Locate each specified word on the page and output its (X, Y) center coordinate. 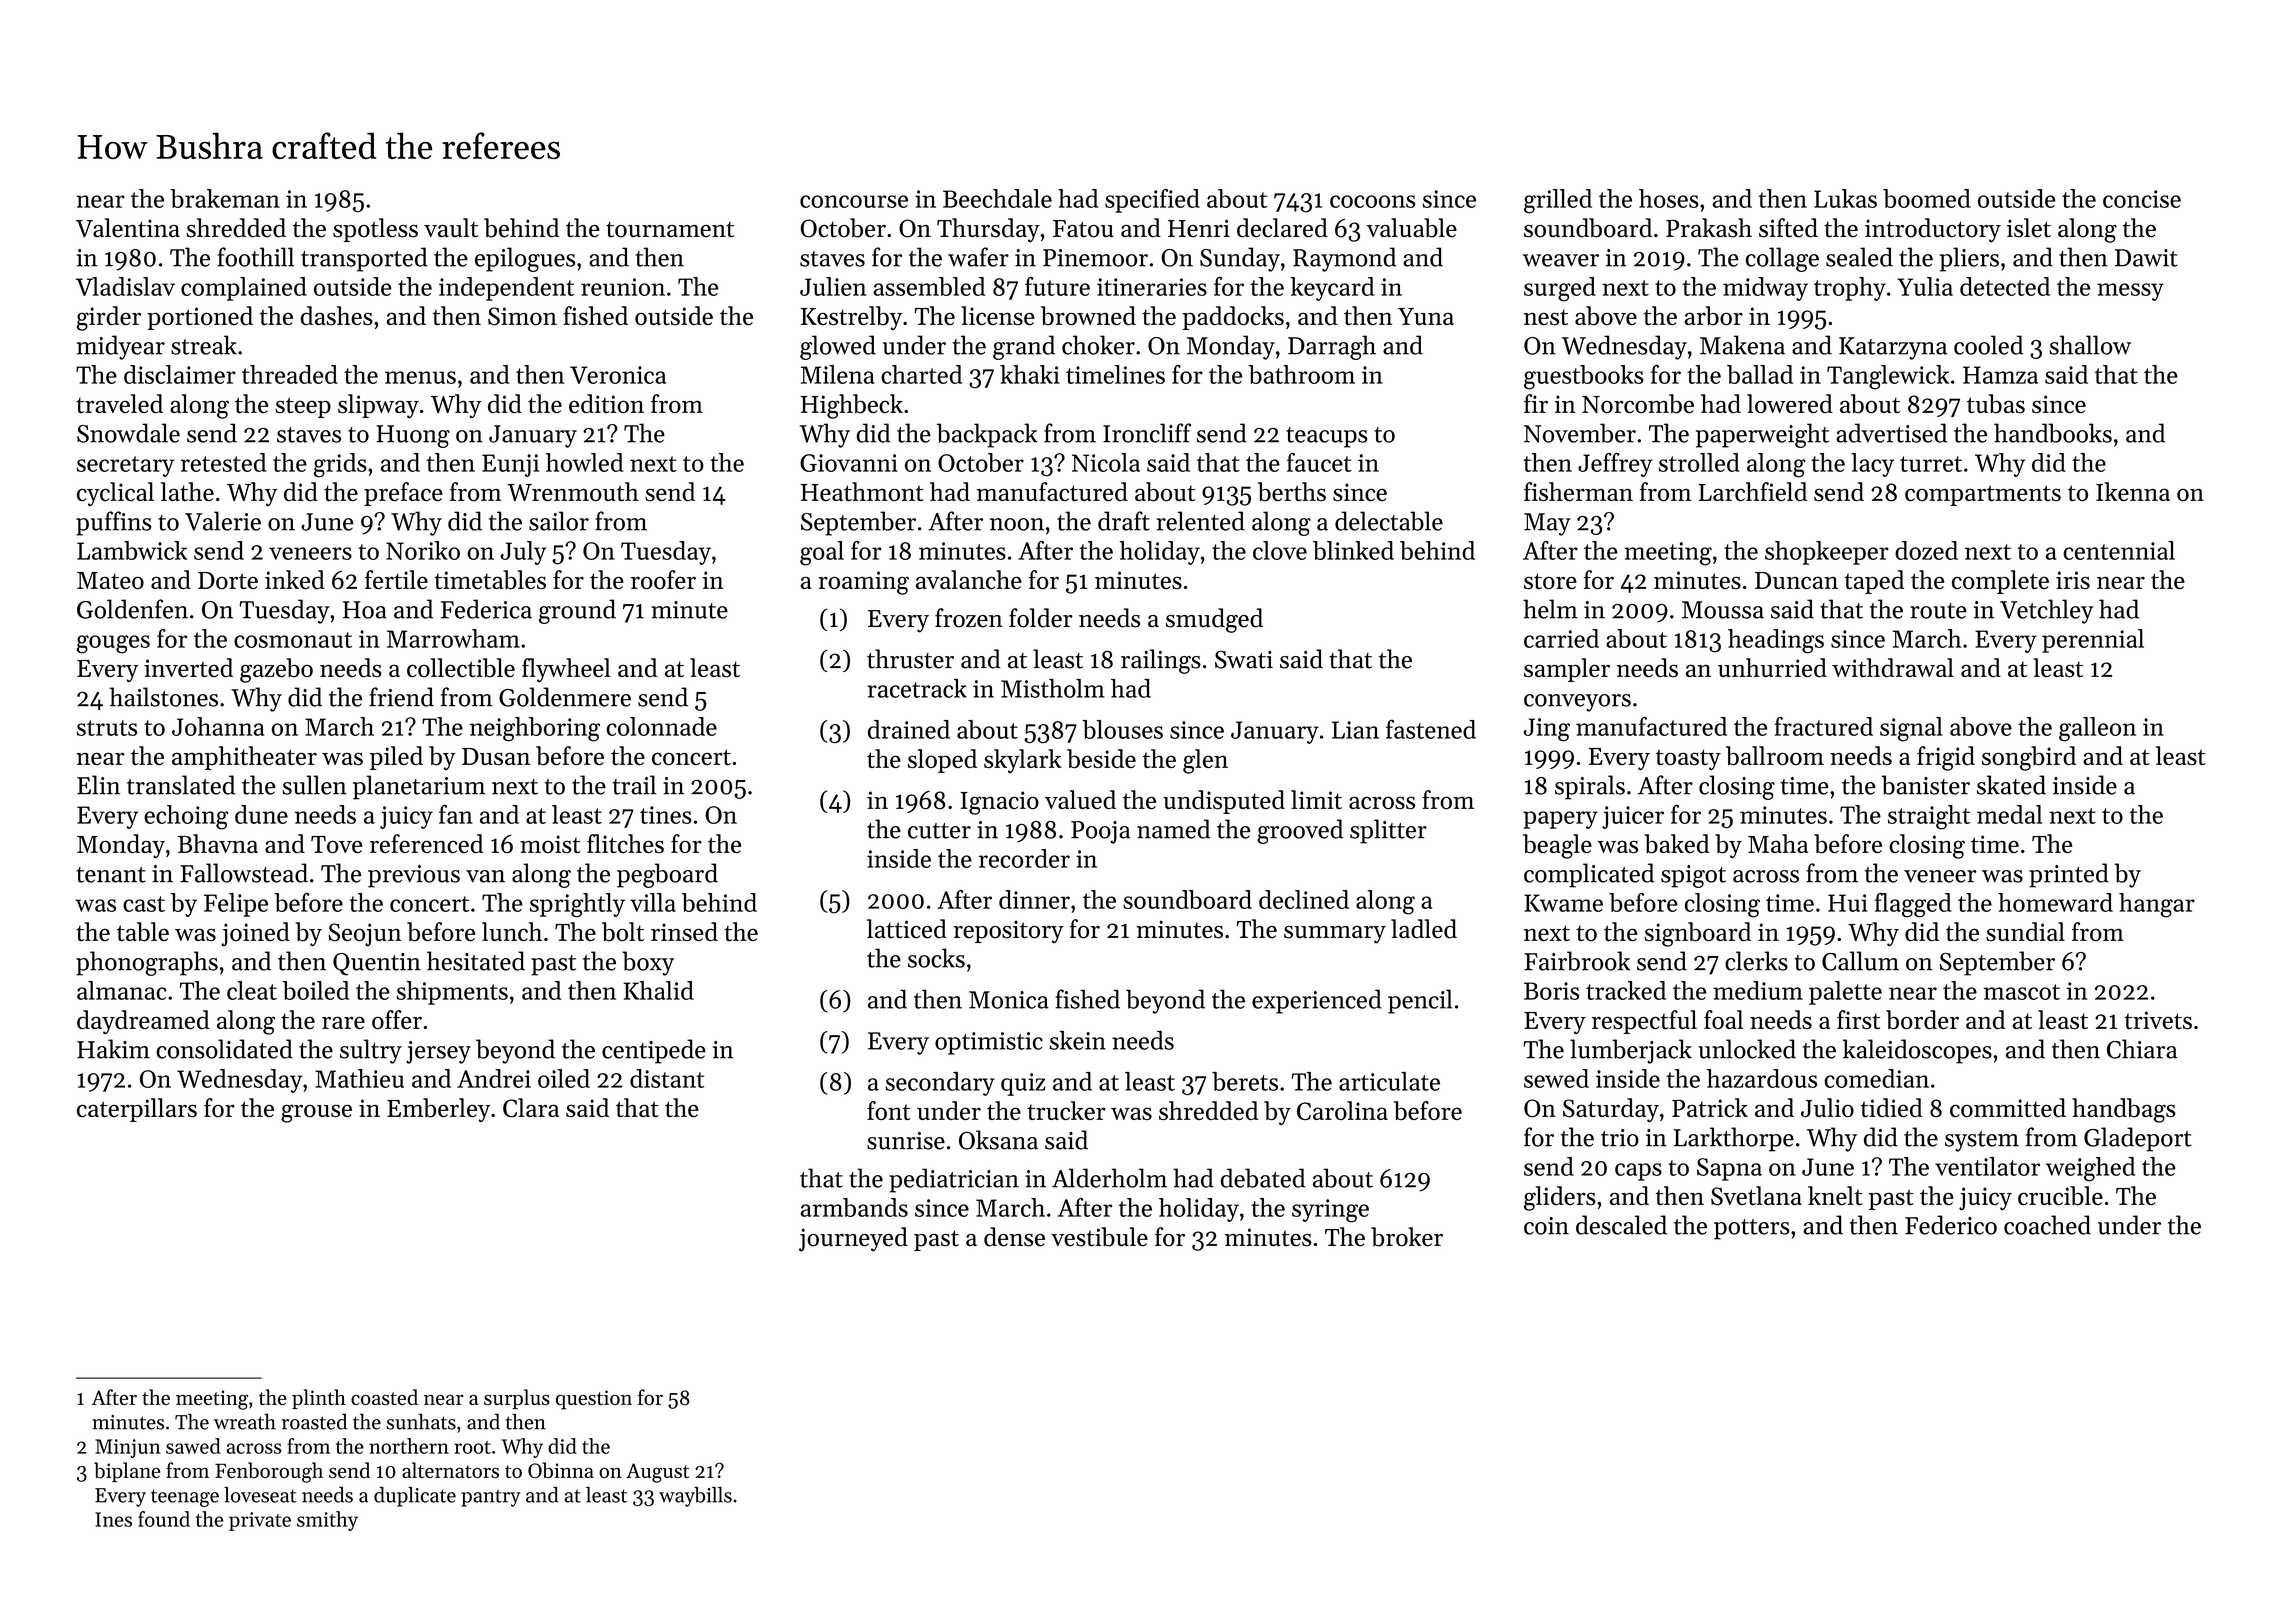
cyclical (115, 494)
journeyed (853, 1239)
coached (2047, 1225)
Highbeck (852, 406)
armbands (854, 1207)
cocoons (1373, 201)
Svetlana (1756, 1196)
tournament (670, 229)
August (657, 1473)
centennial (2119, 550)
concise (2142, 199)
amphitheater (244, 758)
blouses (1122, 729)
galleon (2097, 729)
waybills (695, 1497)
